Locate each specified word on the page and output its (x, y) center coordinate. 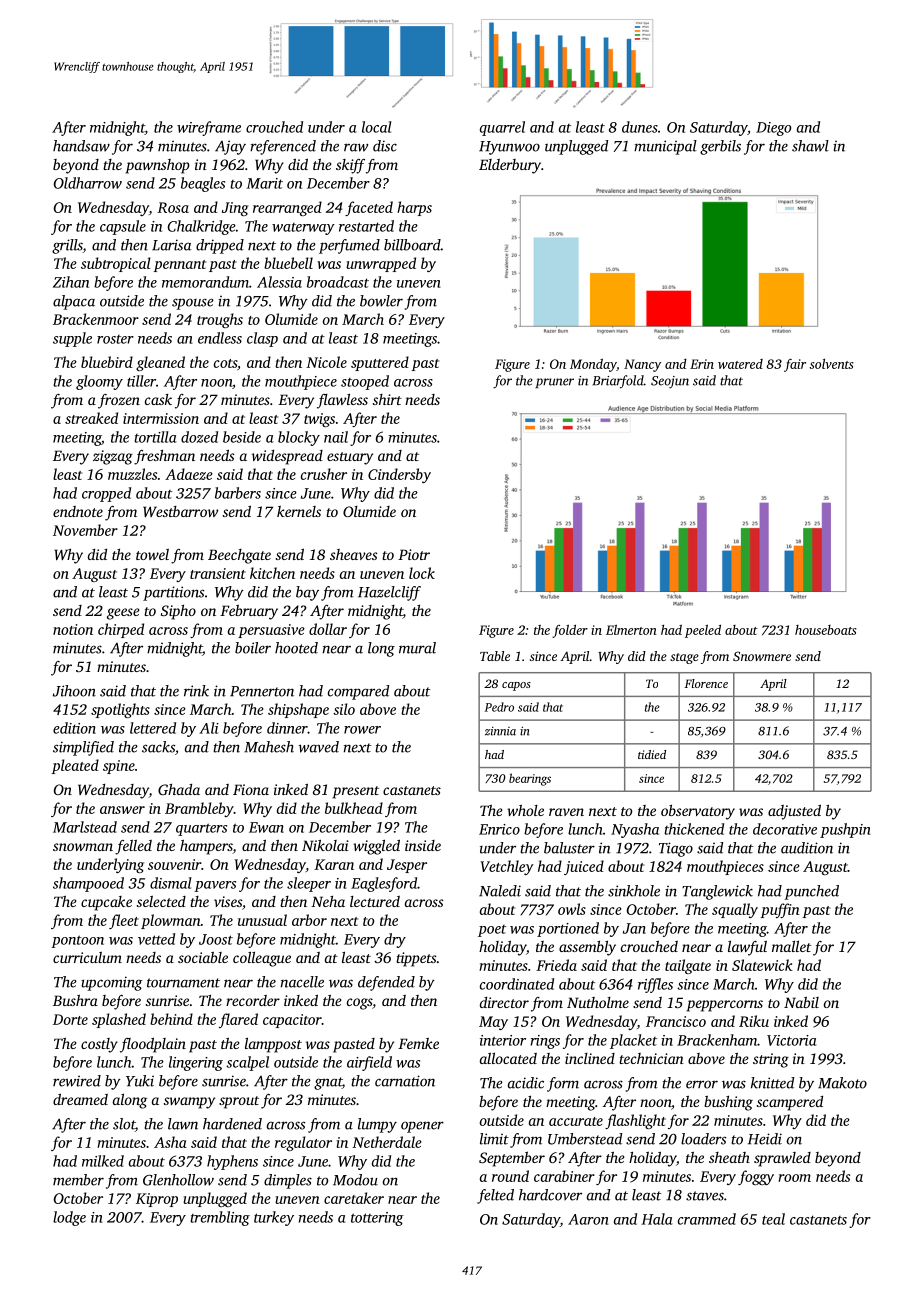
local (377, 127)
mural (417, 648)
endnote (78, 511)
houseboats (826, 630)
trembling (220, 1218)
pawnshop (158, 166)
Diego (773, 129)
